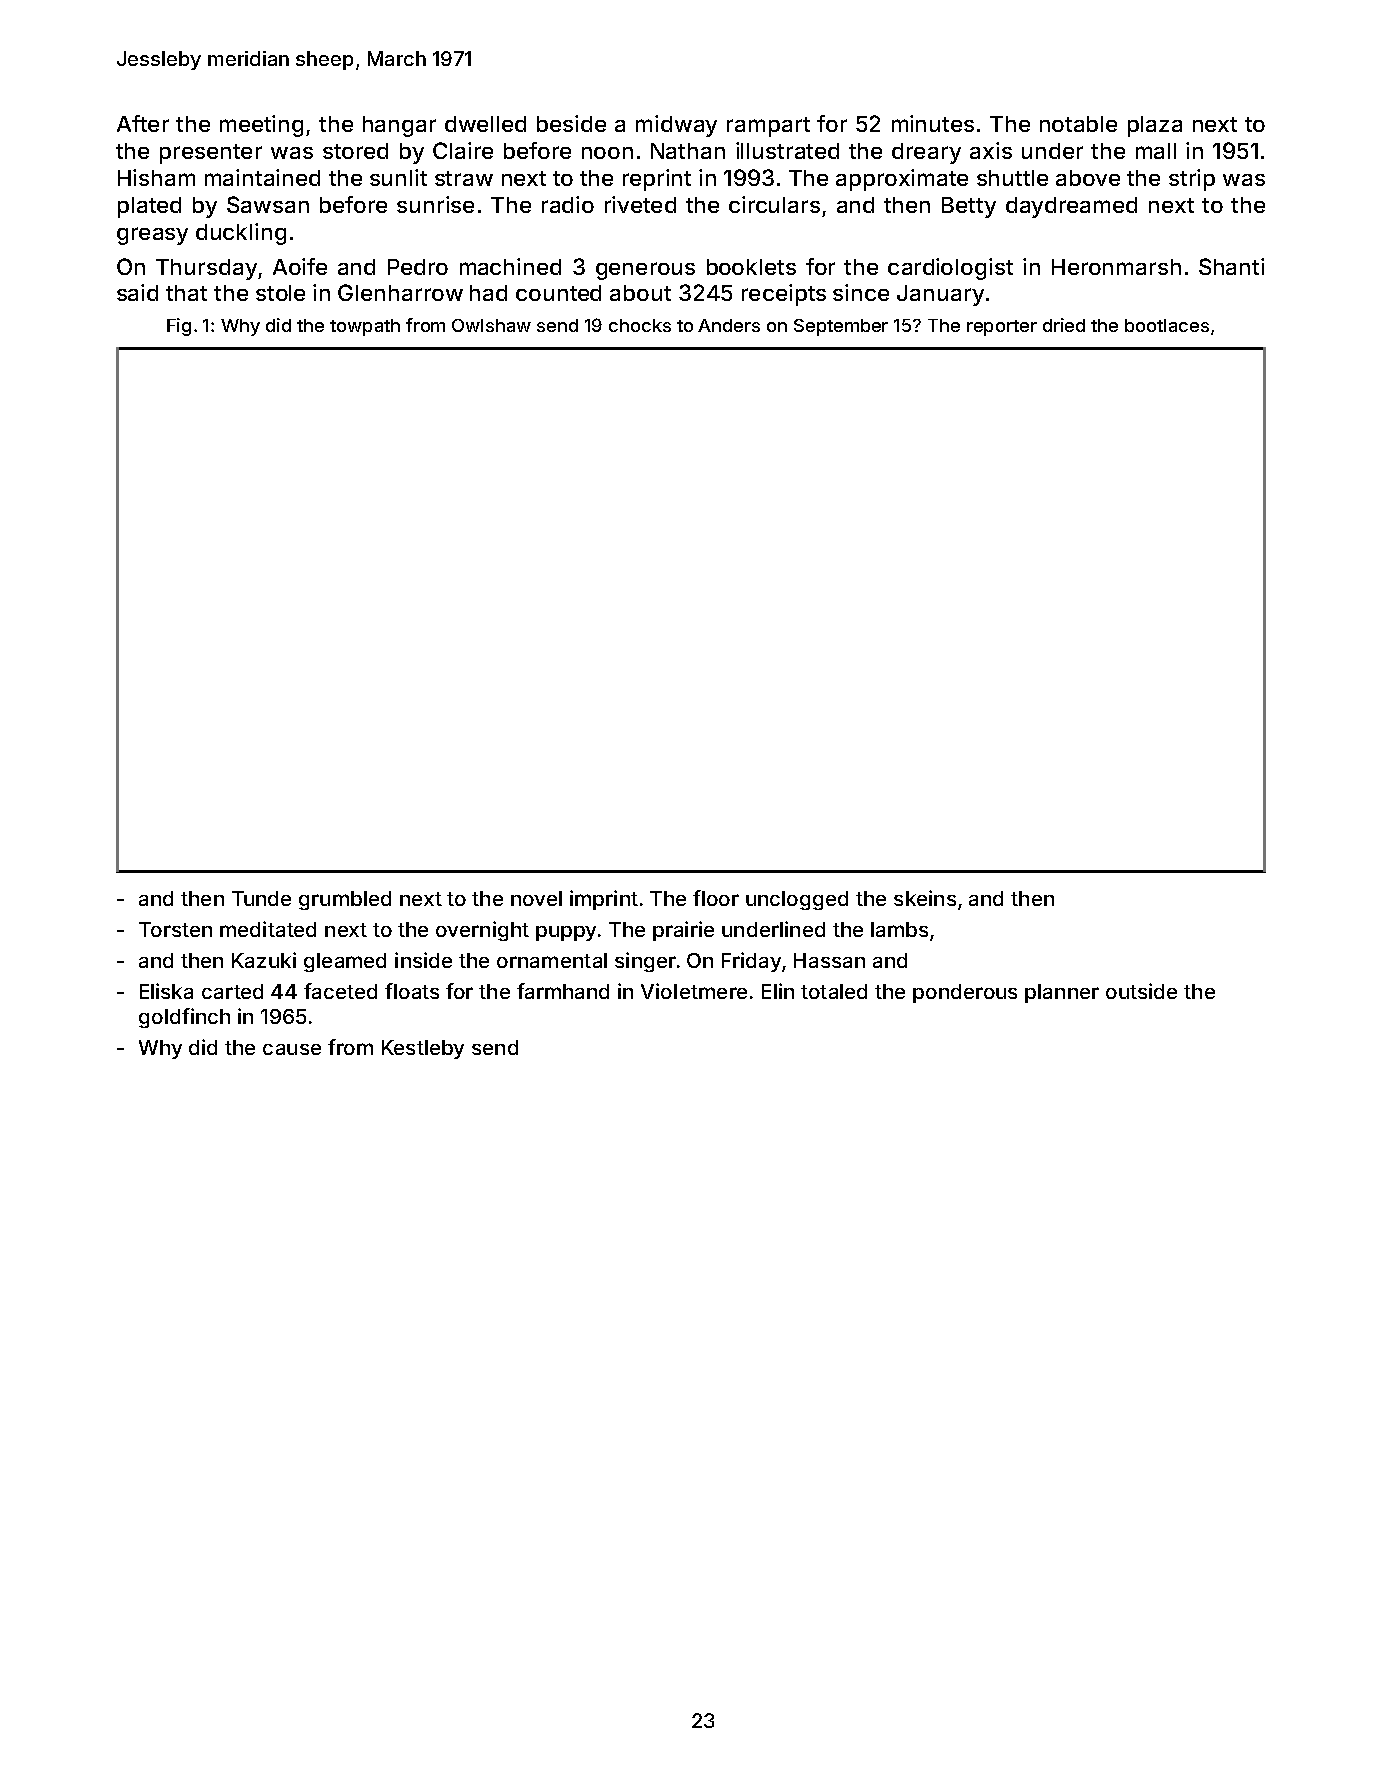 This image has width=1382, height=1789. What do you see at coordinates (1231, 266) in the image?
I see `Shanti` at bounding box center [1231, 266].
